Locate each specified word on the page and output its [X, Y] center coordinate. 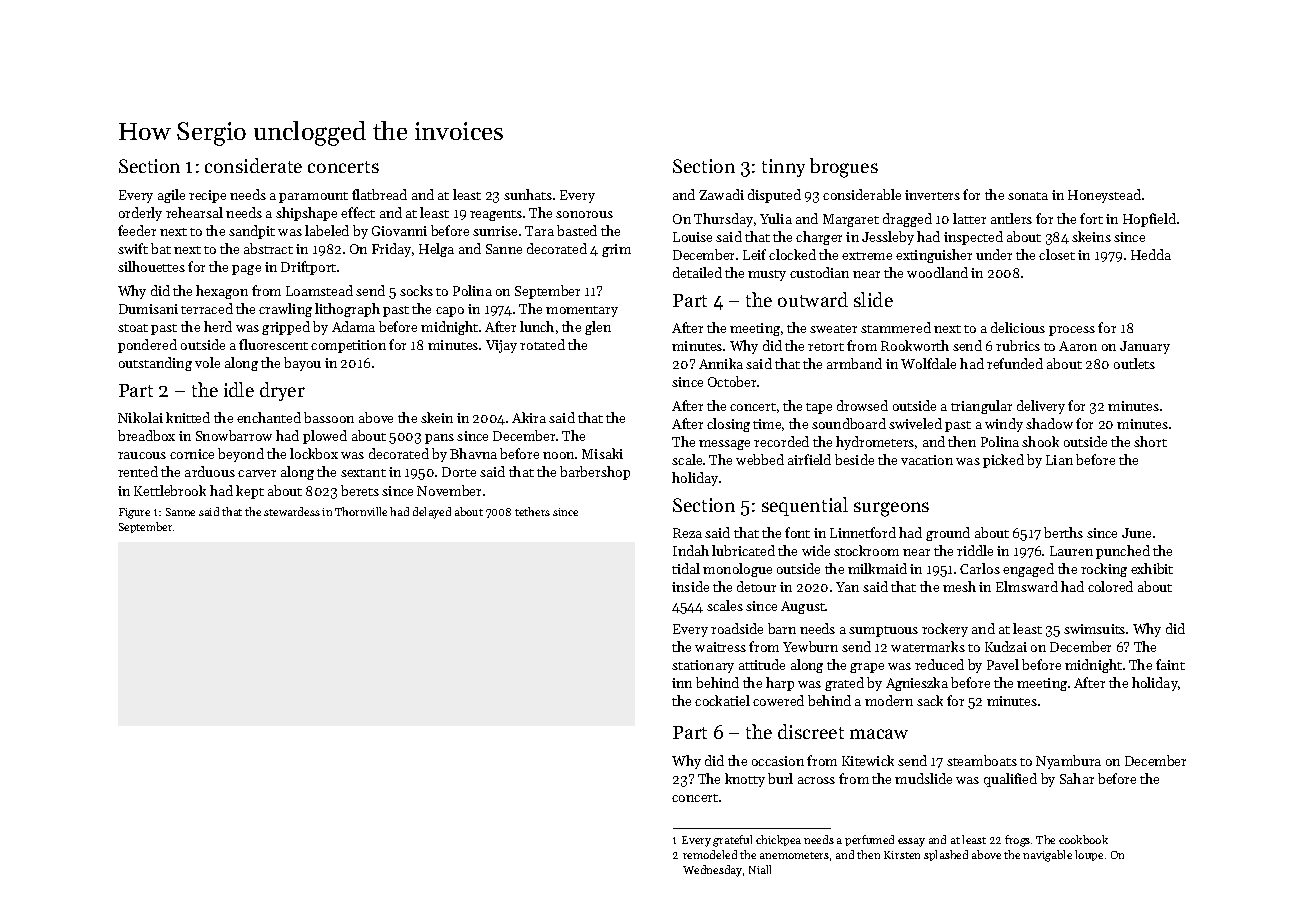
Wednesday [712, 871]
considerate [253, 165]
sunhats [528, 194]
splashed [946, 855]
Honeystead [1104, 196]
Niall [760, 869]
